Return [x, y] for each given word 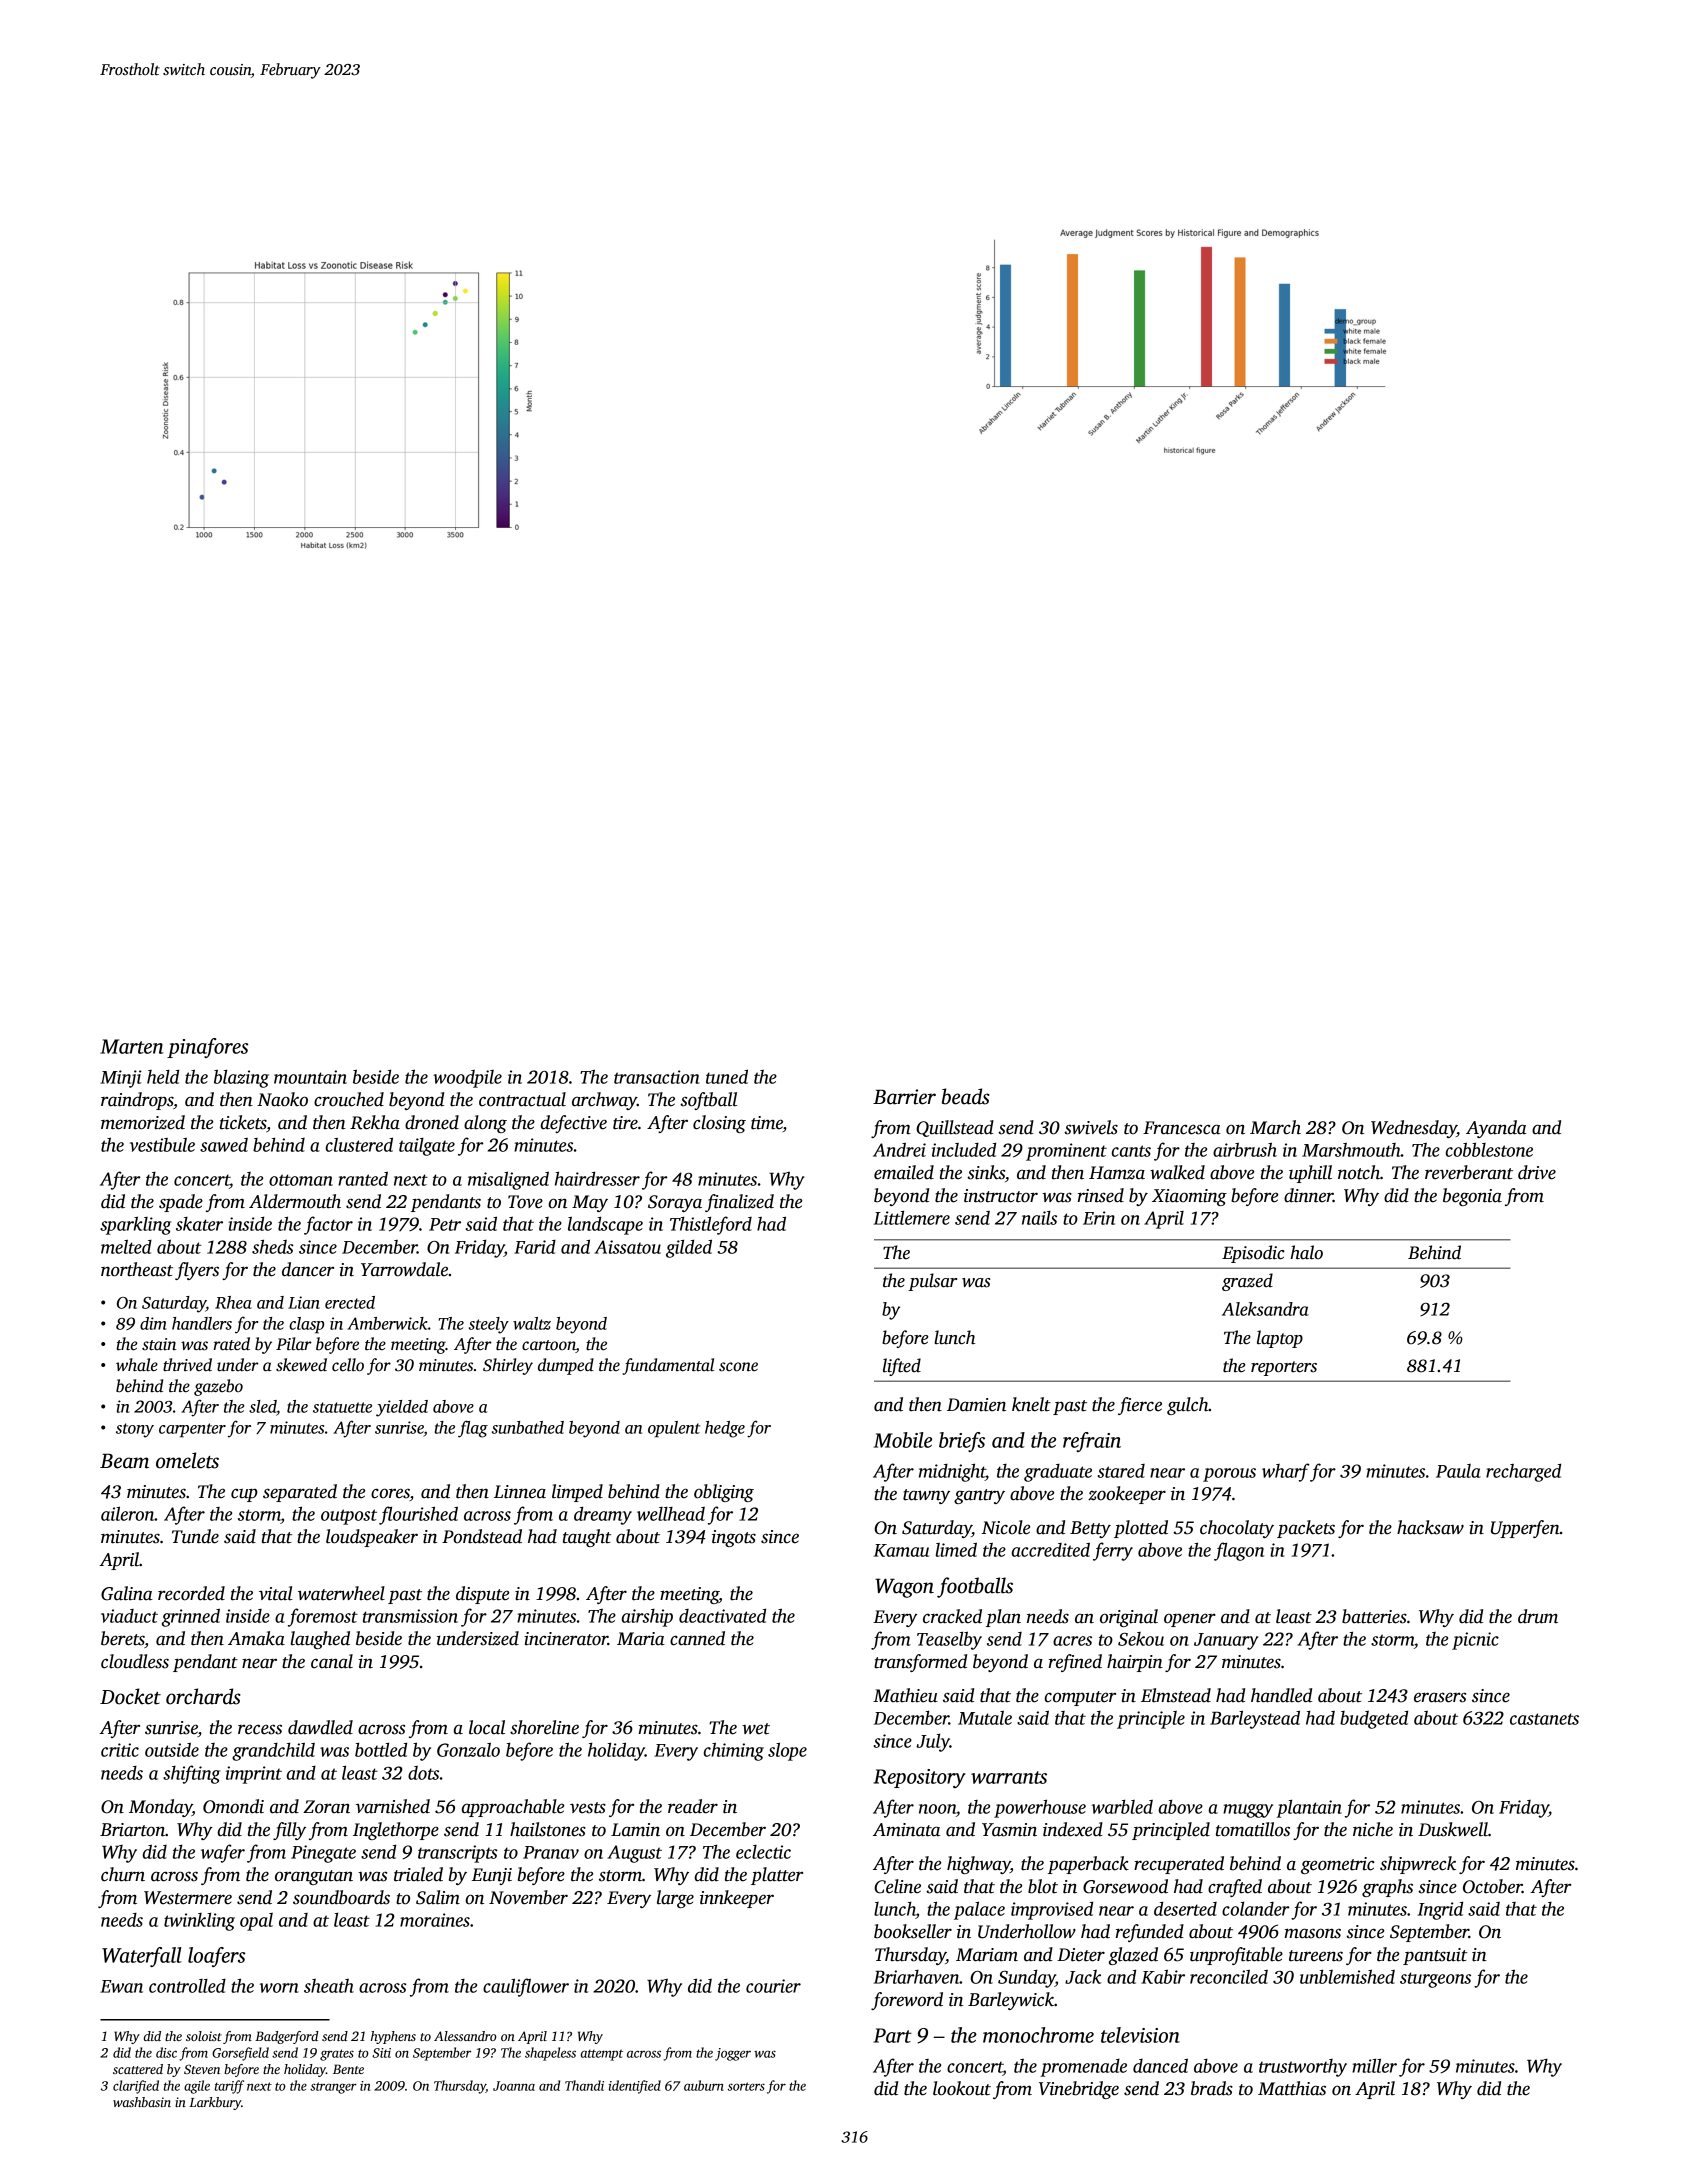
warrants [1009, 1777]
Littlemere [912, 1217]
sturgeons [1435, 1980]
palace [979, 1910]
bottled [381, 1749]
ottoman [301, 1180]
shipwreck [1418, 1865]
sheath [329, 1986]
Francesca [1182, 1128]
